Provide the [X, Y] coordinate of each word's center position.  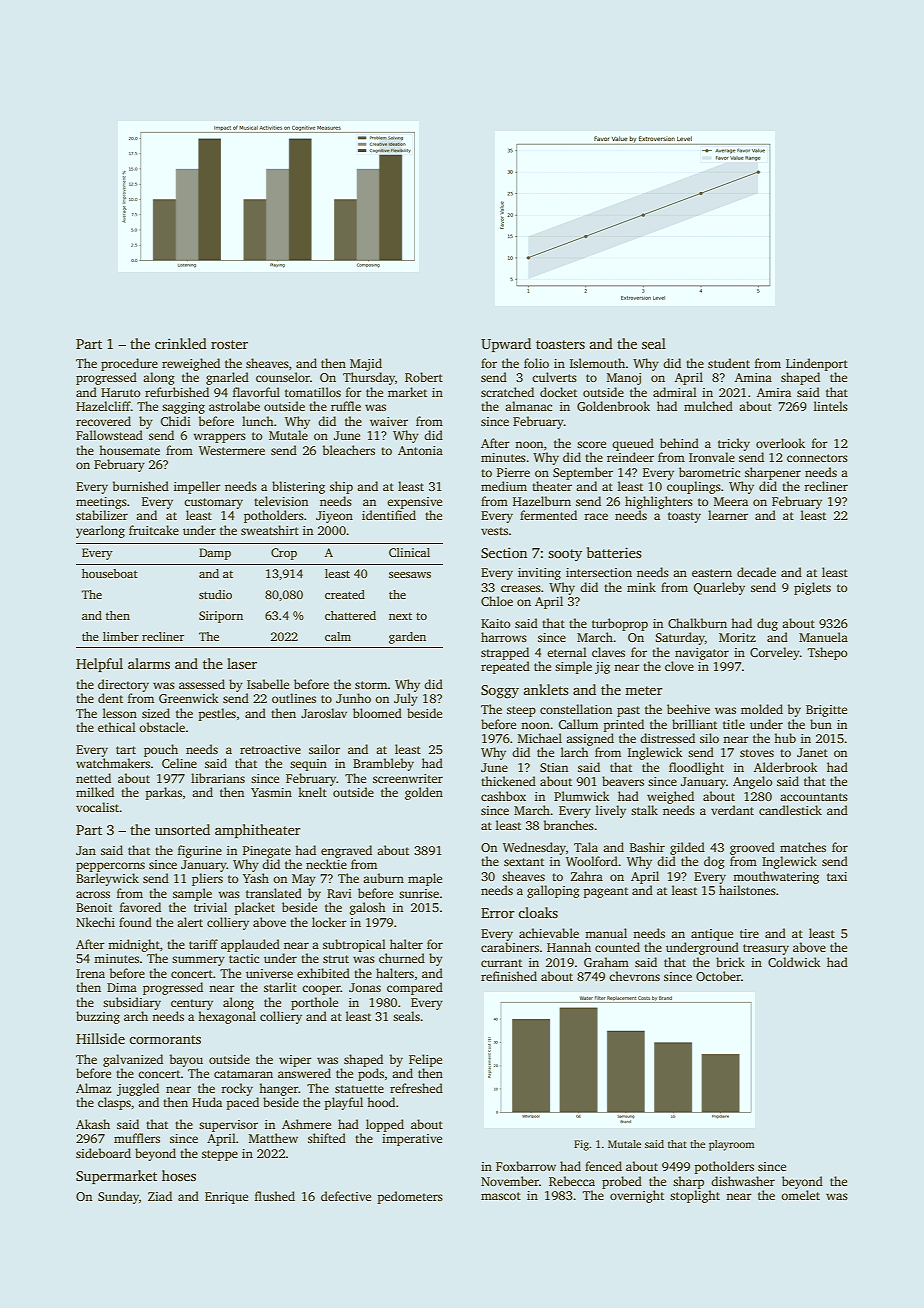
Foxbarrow [526, 1166]
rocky [237, 1089]
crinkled [181, 343]
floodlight [696, 768]
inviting [539, 574]
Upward [506, 345]
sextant [524, 862]
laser [242, 663]
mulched [708, 406]
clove [679, 666]
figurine [200, 851]
